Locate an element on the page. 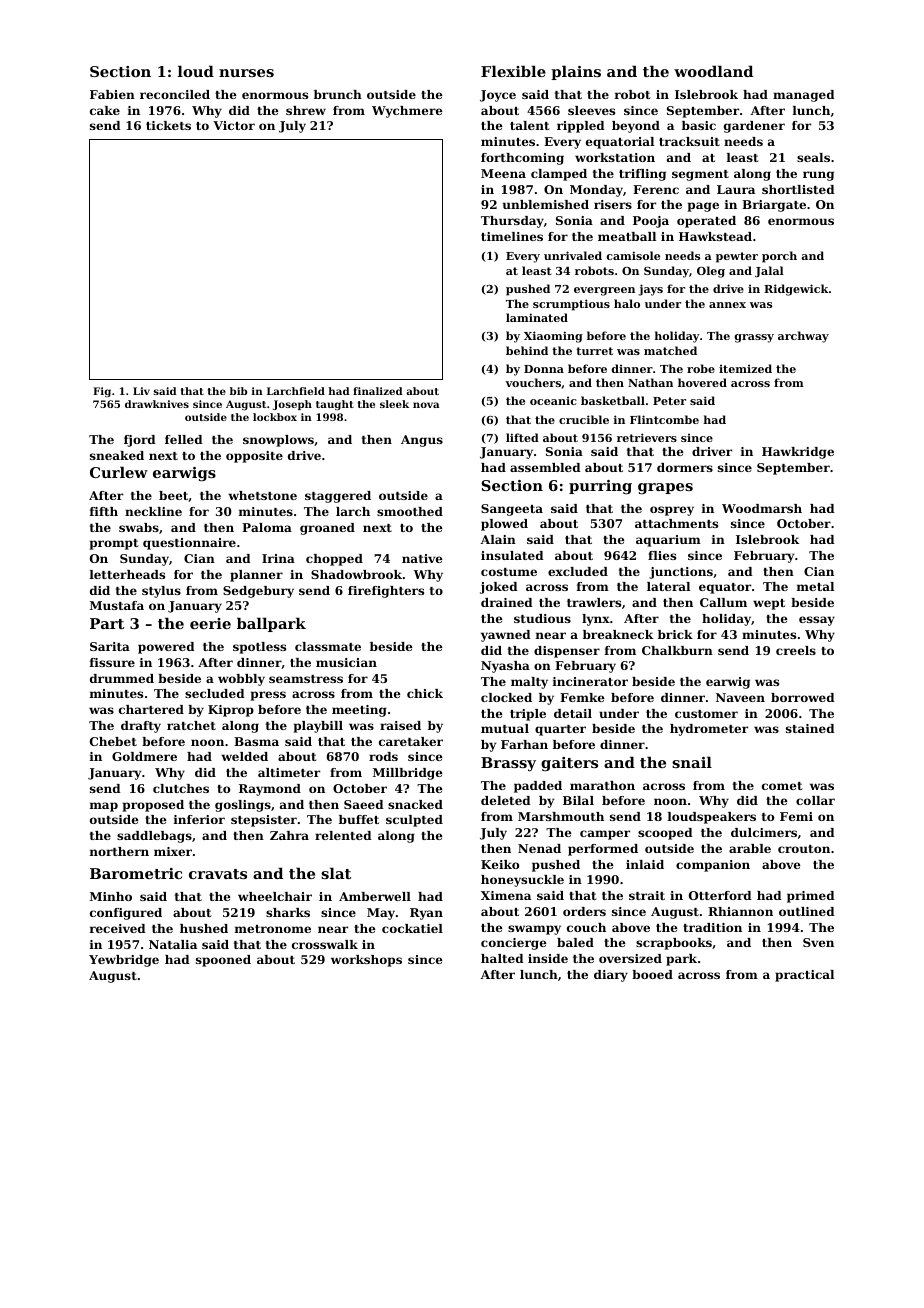 The width and height of the document is (924, 1308). clutches is located at coordinates (181, 788).
